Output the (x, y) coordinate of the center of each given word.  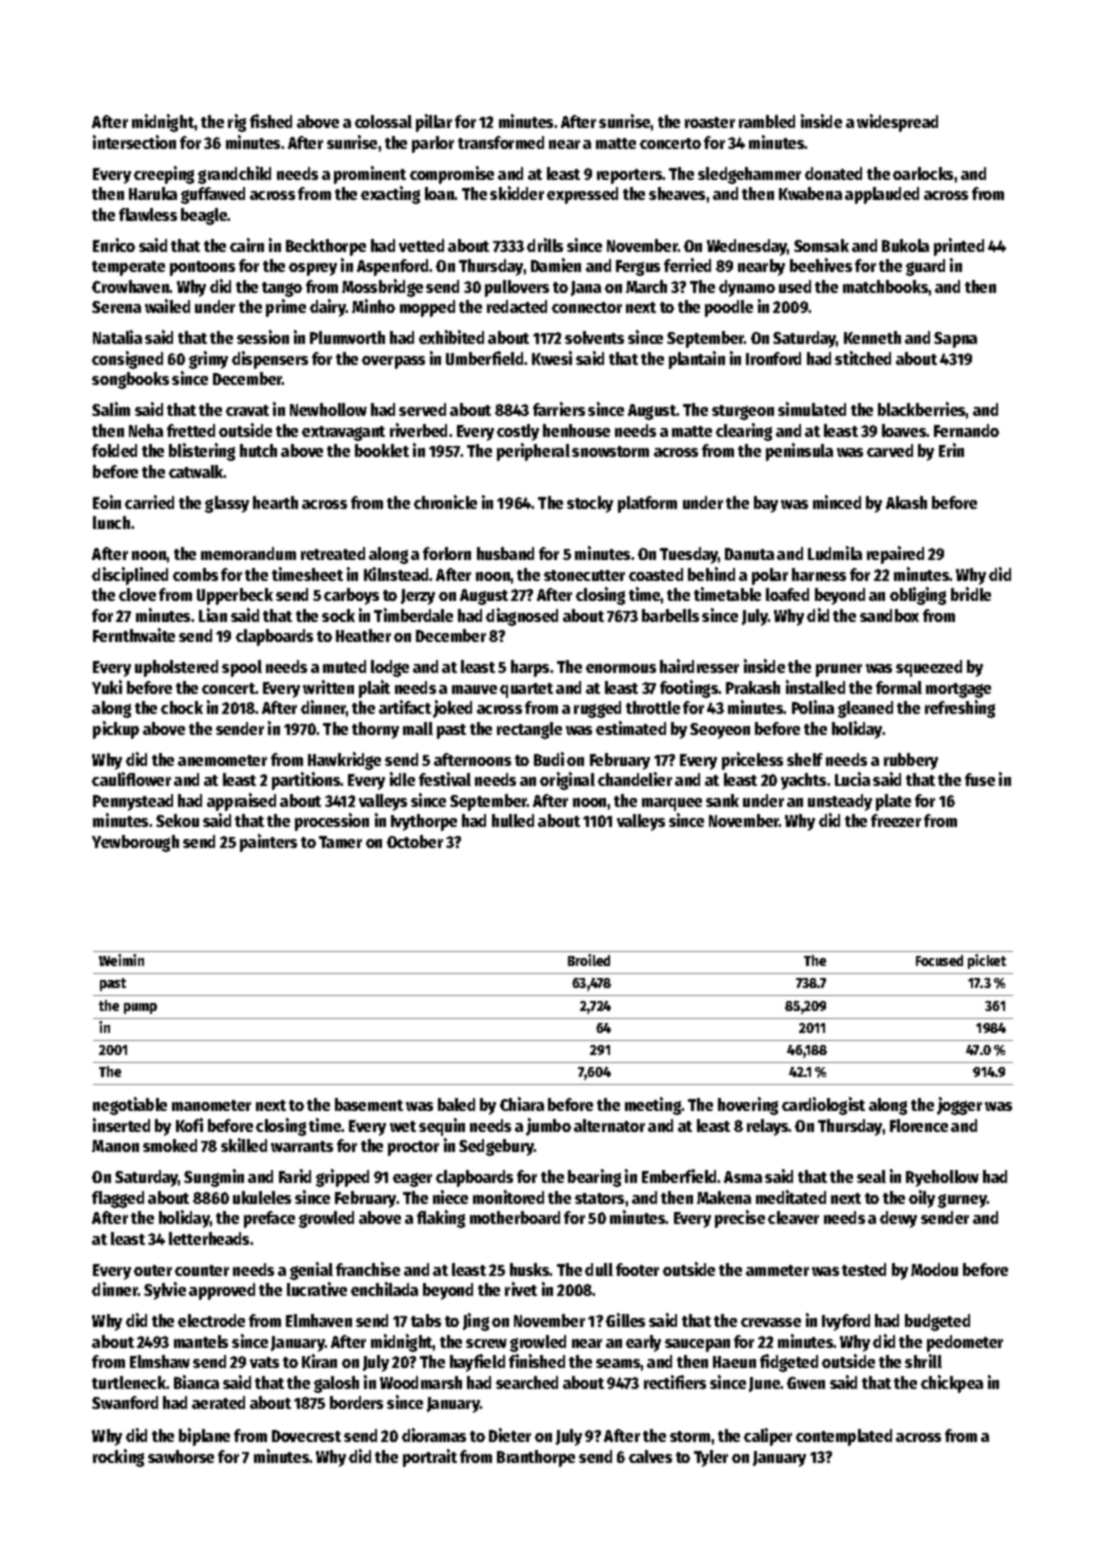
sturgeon (743, 412)
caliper (768, 1437)
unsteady (840, 802)
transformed (501, 142)
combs (195, 574)
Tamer (340, 842)
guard (925, 267)
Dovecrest (306, 1436)
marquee (672, 804)
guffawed (213, 195)
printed (959, 247)
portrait (430, 1458)
